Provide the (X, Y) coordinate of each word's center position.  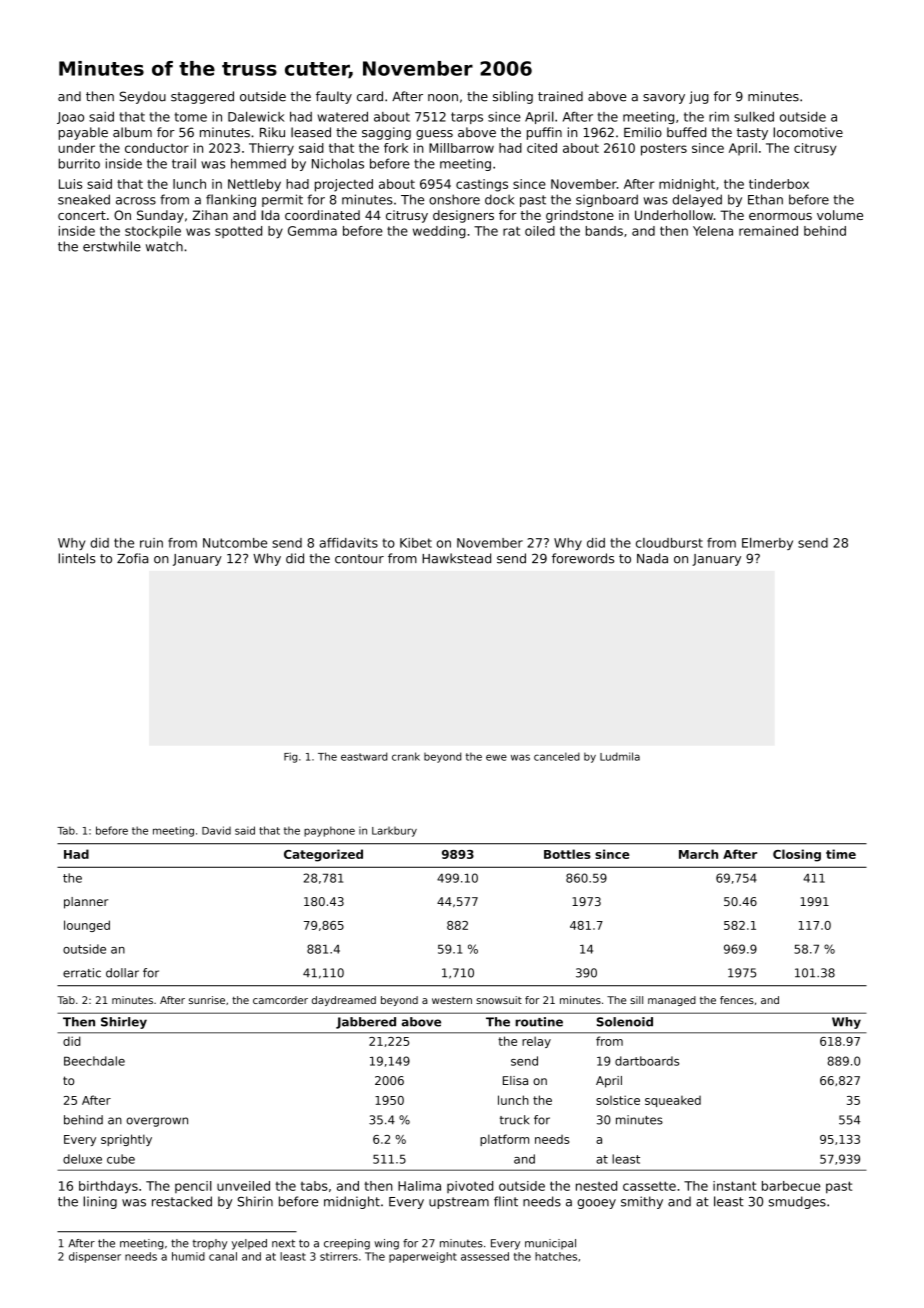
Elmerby (767, 543)
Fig (290, 757)
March (698, 854)
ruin (151, 543)
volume (840, 215)
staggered (202, 97)
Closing (797, 855)
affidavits (348, 543)
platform (504, 1140)
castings (482, 185)
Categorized (323, 855)
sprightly (126, 1140)
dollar (122, 973)
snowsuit (499, 1000)
